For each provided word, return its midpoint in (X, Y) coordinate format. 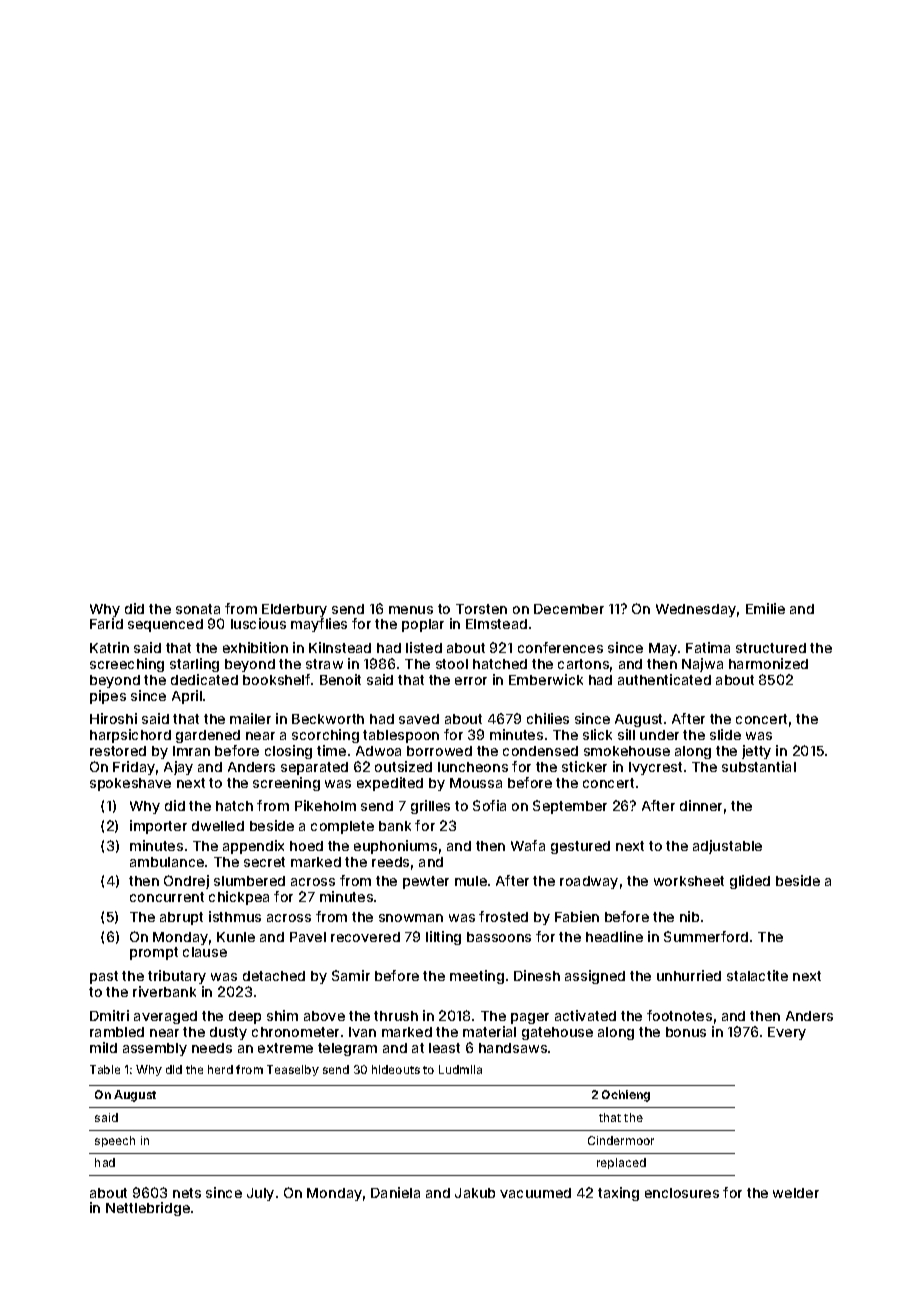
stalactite (757, 975)
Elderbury (294, 610)
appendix (253, 847)
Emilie (765, 608)
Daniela (395, 1192)
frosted (503, 916)
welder (796, 1193)
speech (115, 1141)
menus (411, 610)
